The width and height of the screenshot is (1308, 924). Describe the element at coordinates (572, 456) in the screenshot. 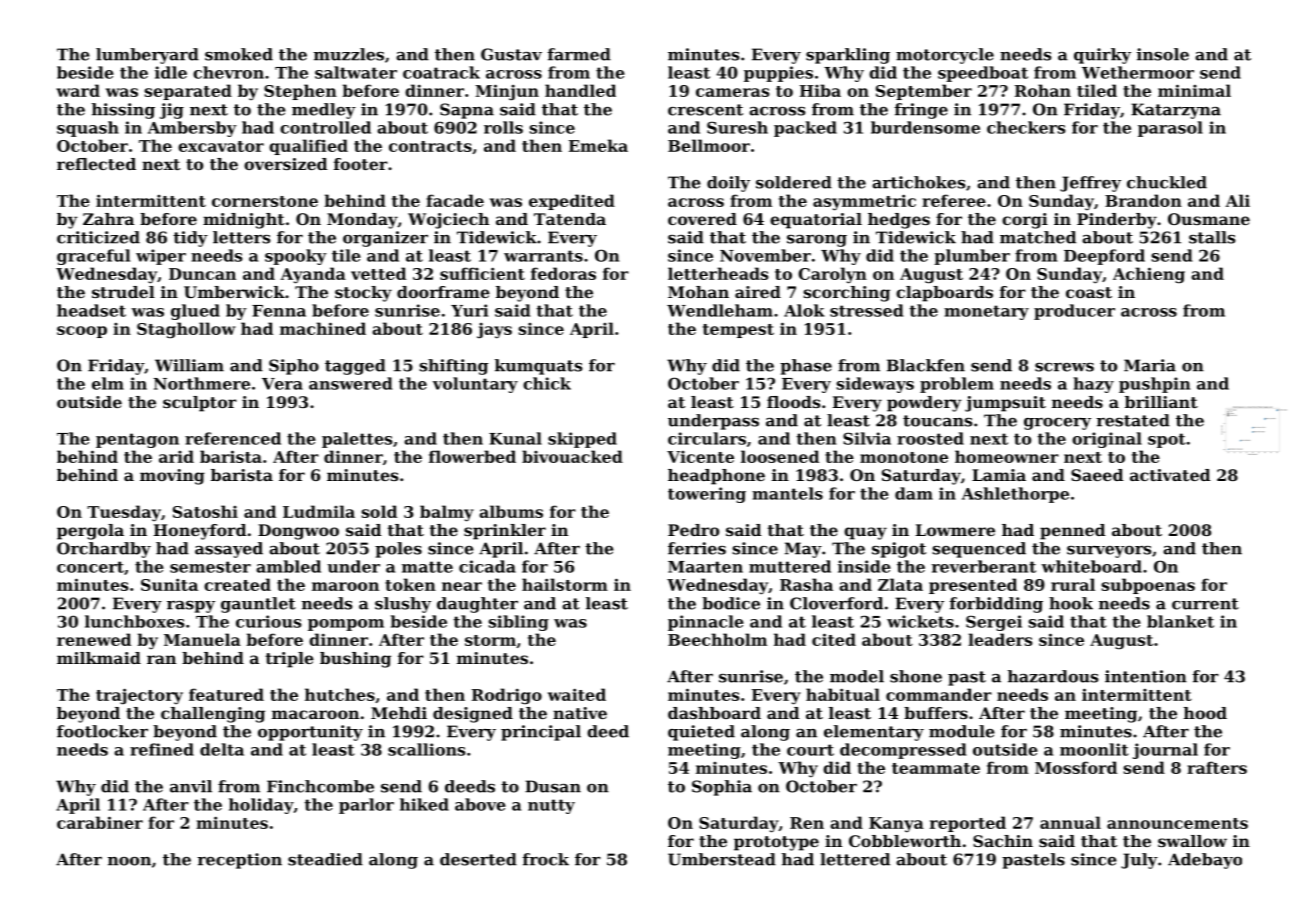

I see `bivouacked` at that location.
